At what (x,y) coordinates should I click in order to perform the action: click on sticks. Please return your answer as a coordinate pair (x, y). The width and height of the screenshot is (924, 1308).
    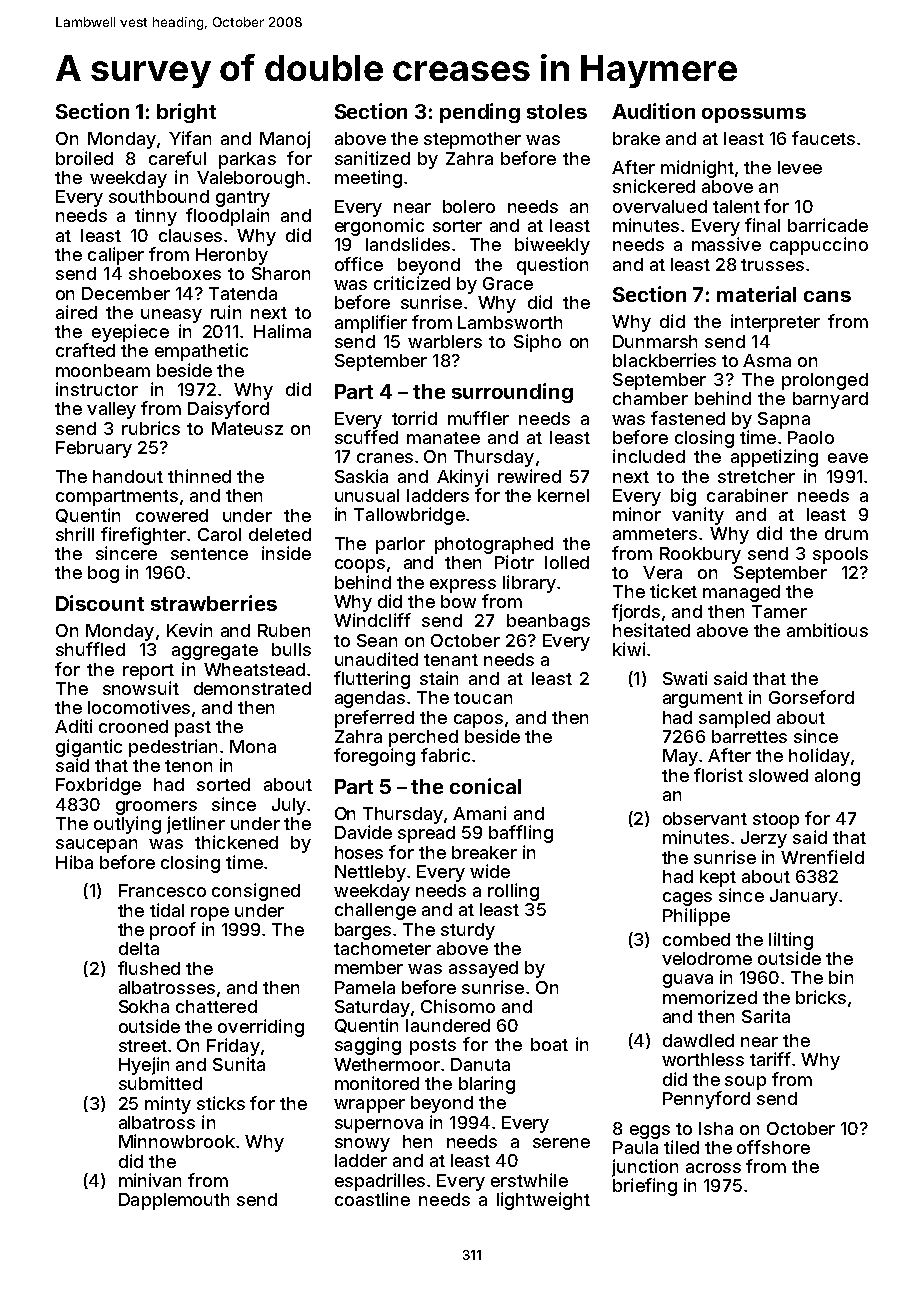
    Looking at the image, I should click on (221, 1103).
